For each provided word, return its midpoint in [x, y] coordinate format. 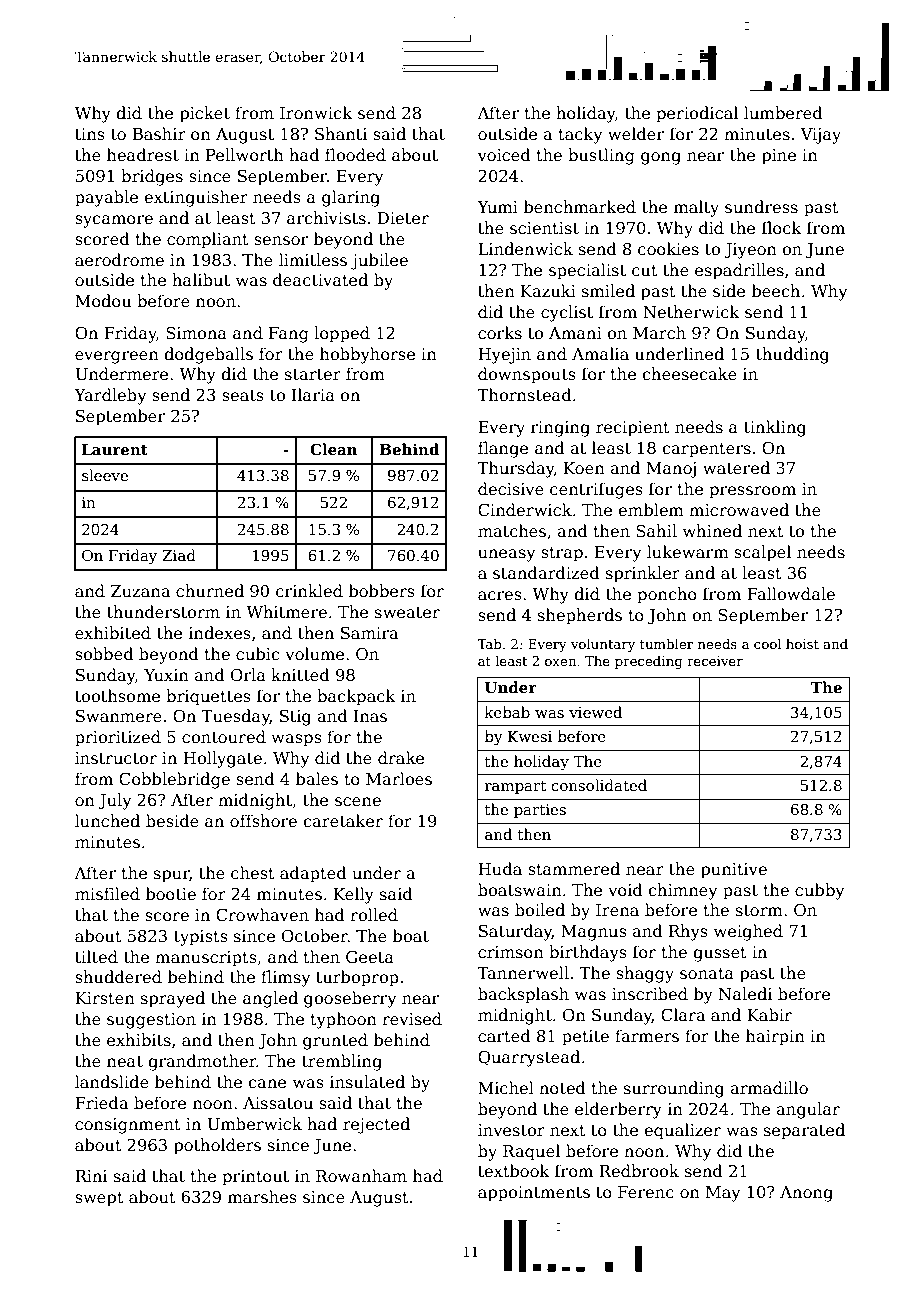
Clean [334, 449]
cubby [819, 891]
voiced [504, 155]
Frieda [102, 1103]
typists [201, 938]
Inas [370, 716]
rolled [374, 914]
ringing [560, 429]
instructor [116, 758]
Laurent [115, 449]
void [625, 889]
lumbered [783, 113]
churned [210, 591]
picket [205, 114]
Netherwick [691, 312]
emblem [651, 509]
